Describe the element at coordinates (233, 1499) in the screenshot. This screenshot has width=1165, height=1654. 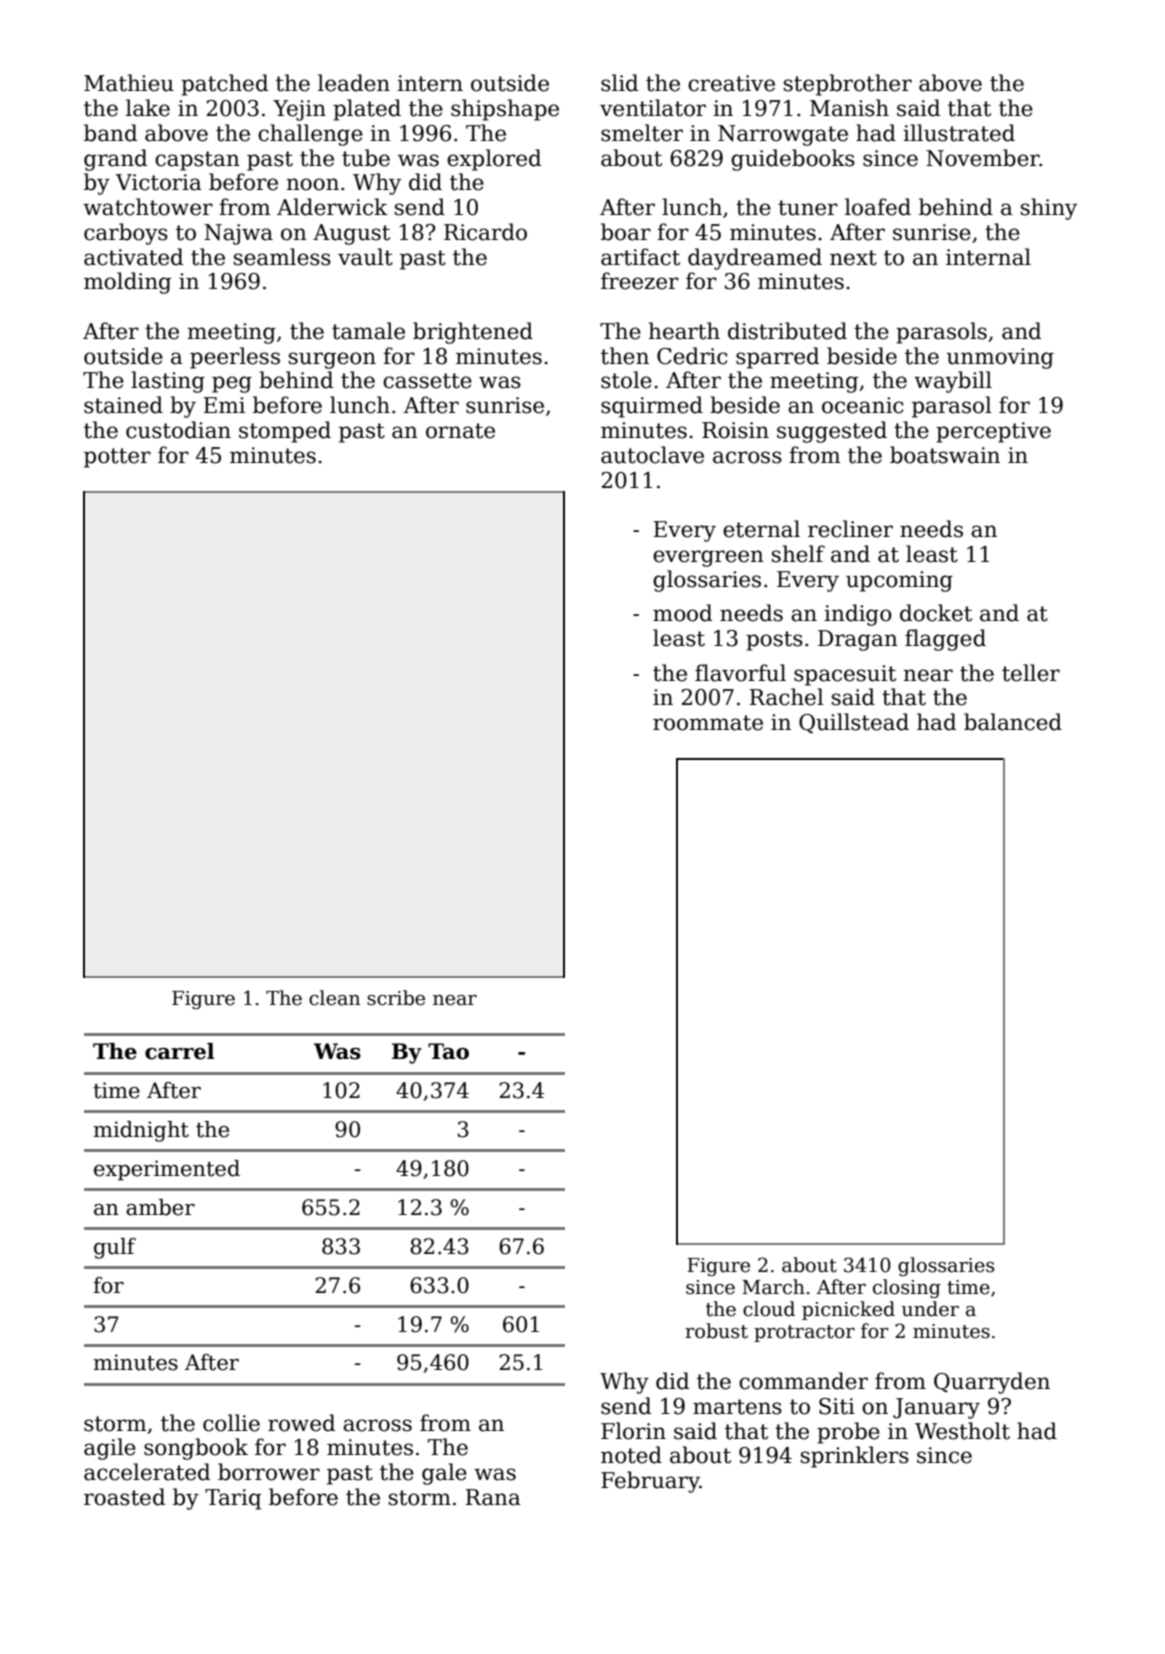
I see `Tariq` at that location.
